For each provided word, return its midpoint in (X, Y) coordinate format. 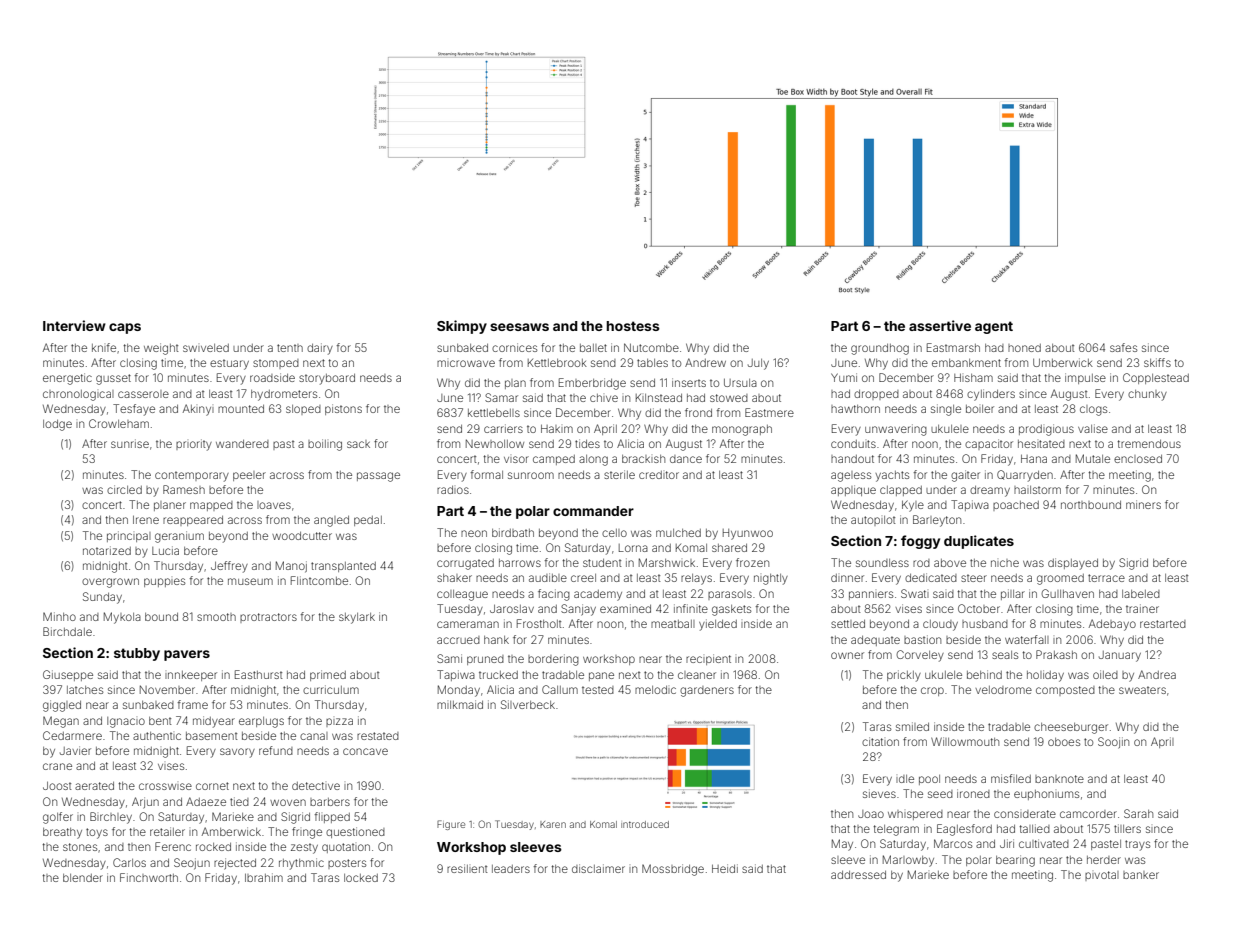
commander (593, 511)
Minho (59, 616)
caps (125, 328)
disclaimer (598, 868)
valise (1093, 428)
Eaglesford (964, 830)
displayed (1073, 564)
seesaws (519, 327)
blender (83, 878)
